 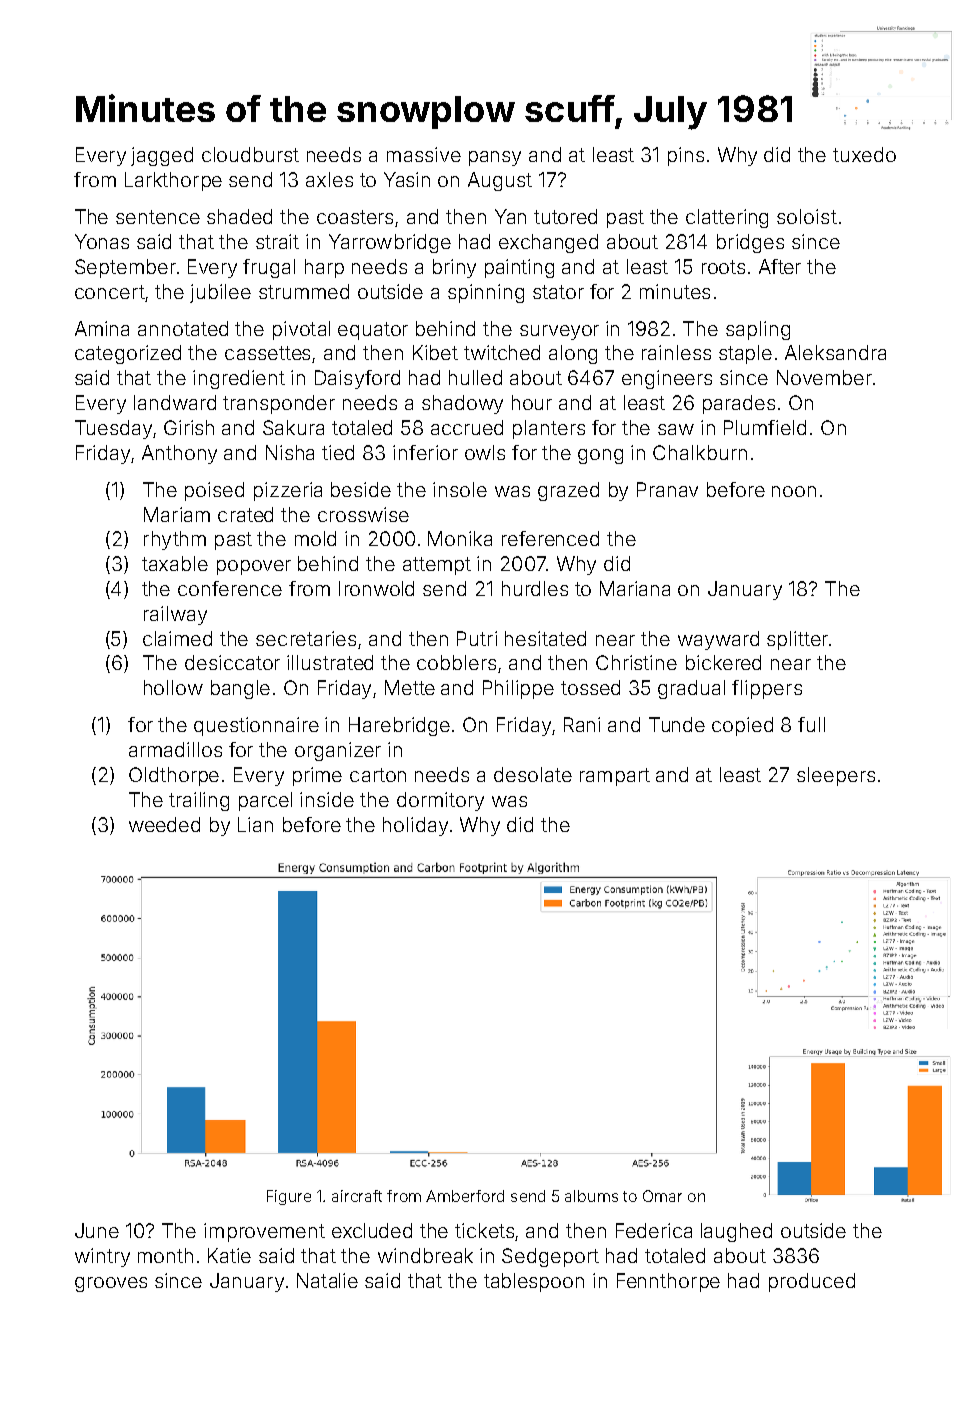 What do you see at coordinates (454, 268) in the document?
I see `briny` at bounding box center [454, 268].
